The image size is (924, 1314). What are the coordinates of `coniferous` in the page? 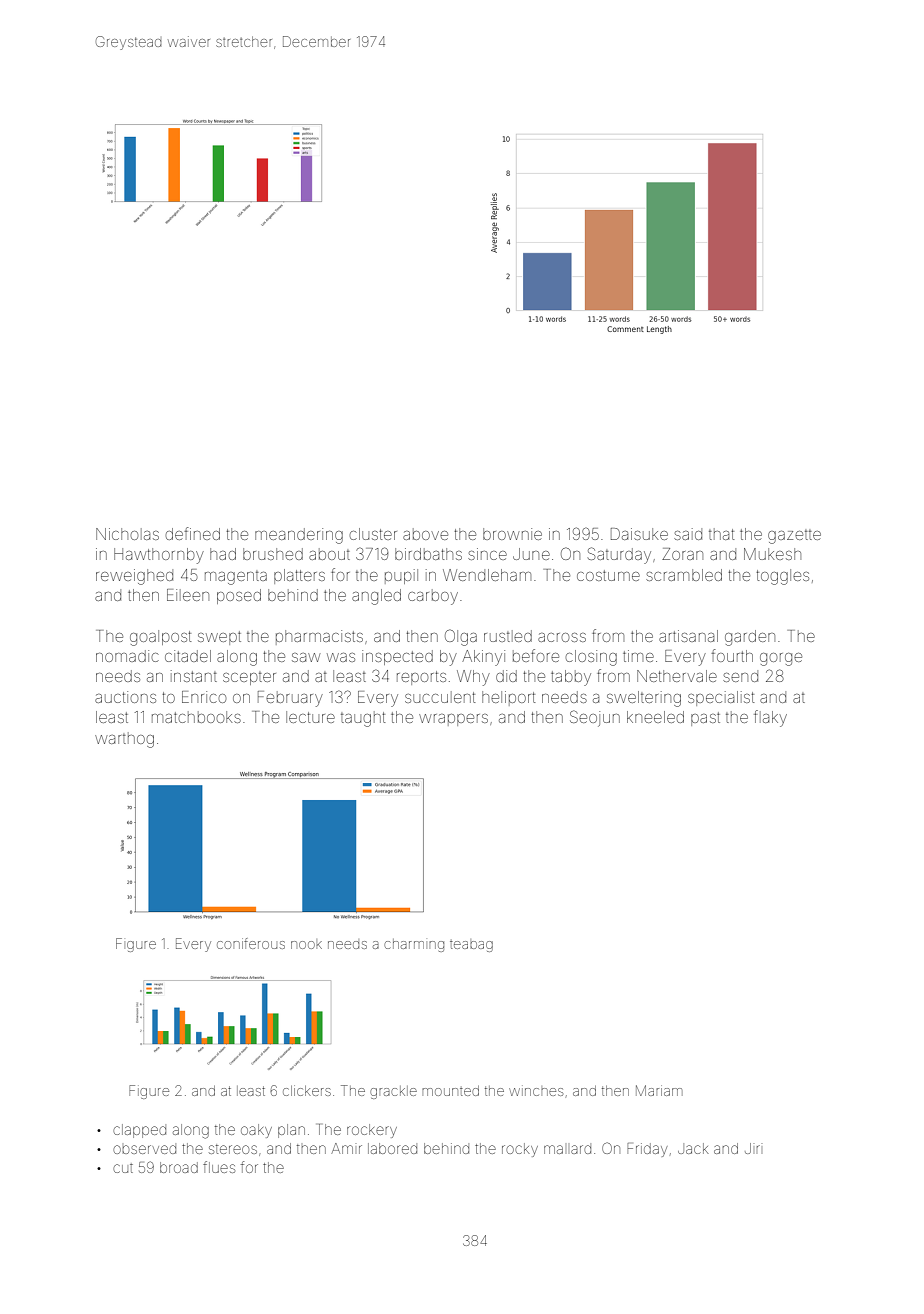 It's located at (251, 943).
